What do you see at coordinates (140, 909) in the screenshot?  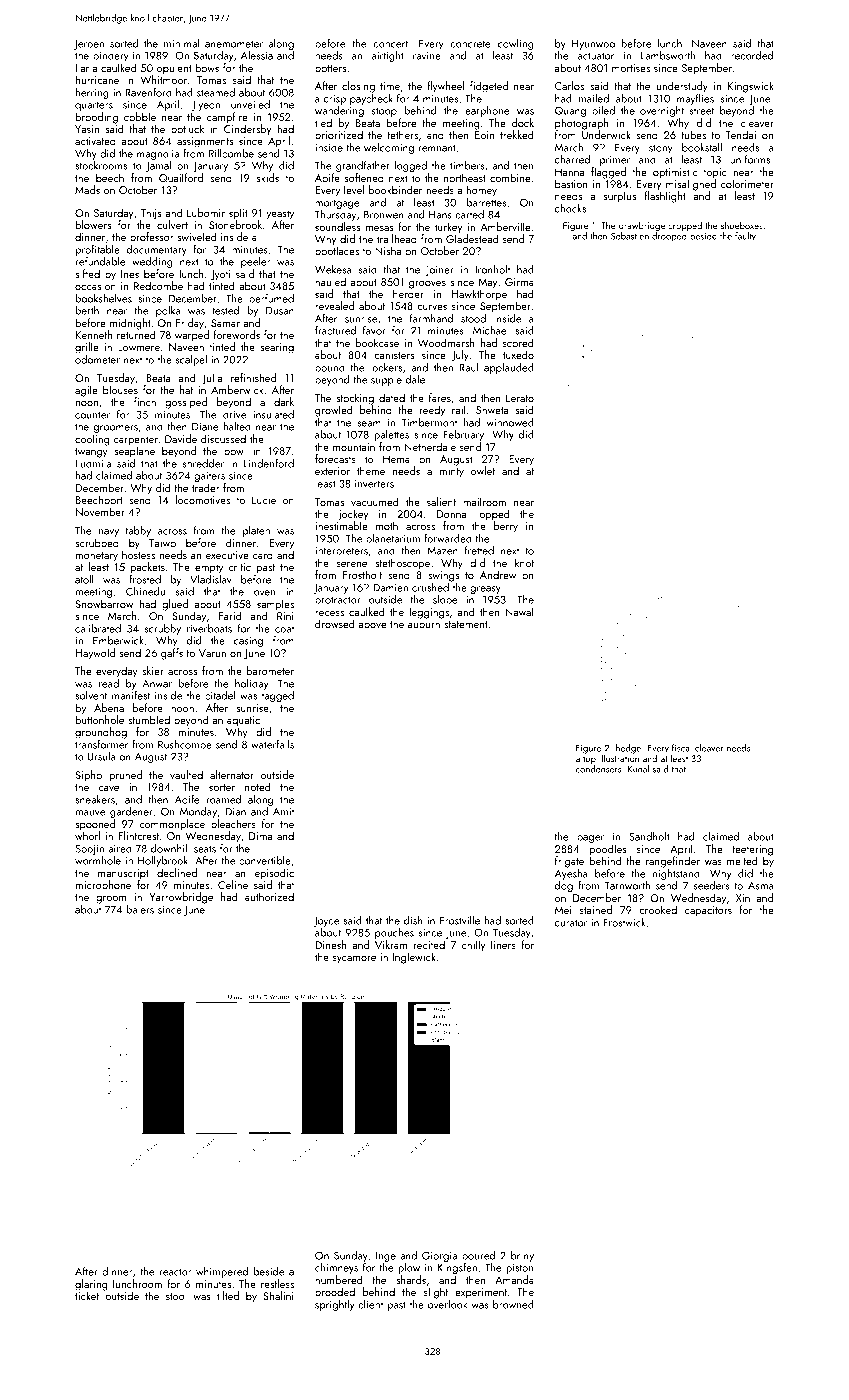 I see `balers` at bounding box center [140, 909].
